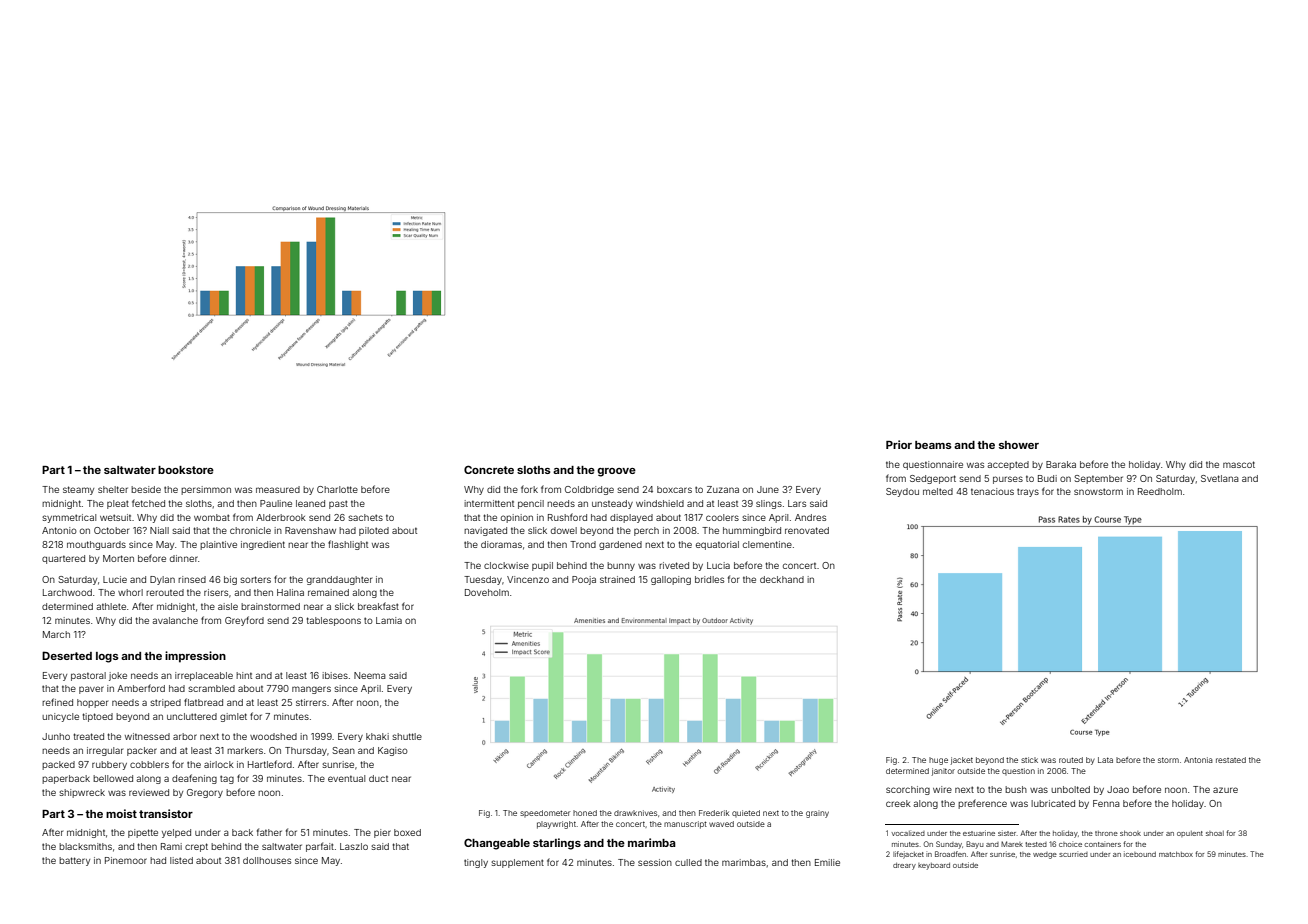  What do you see at coordinates (635, 813) in the screenshot?
I see `drawknives` at bounding box center [635, 813].
